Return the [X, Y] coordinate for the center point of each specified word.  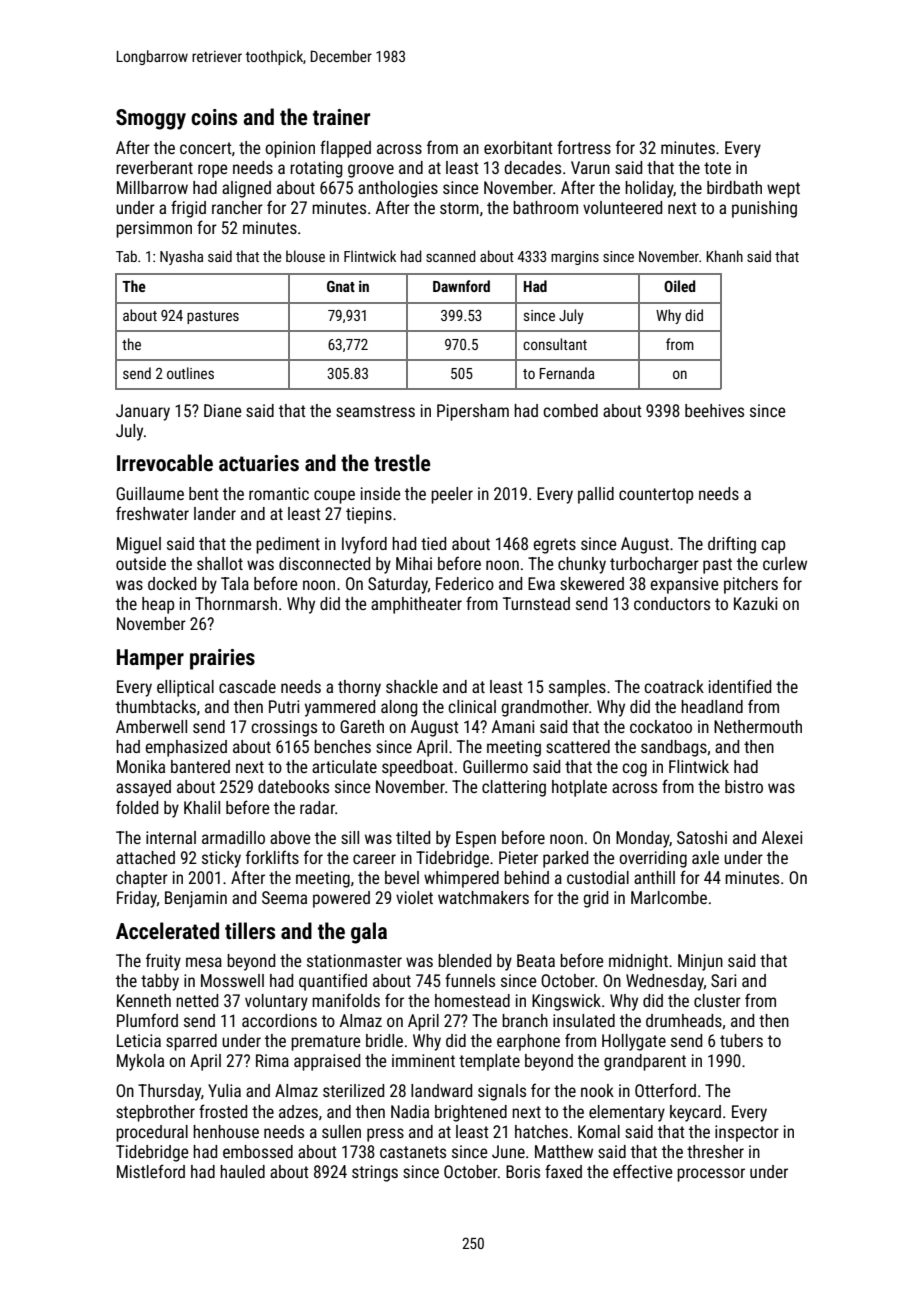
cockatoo [661, 726]
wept [783, 190]
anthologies [398, 189]
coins [214, 117]
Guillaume [150, 493]
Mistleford [151, 1171]
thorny [359, 688]
